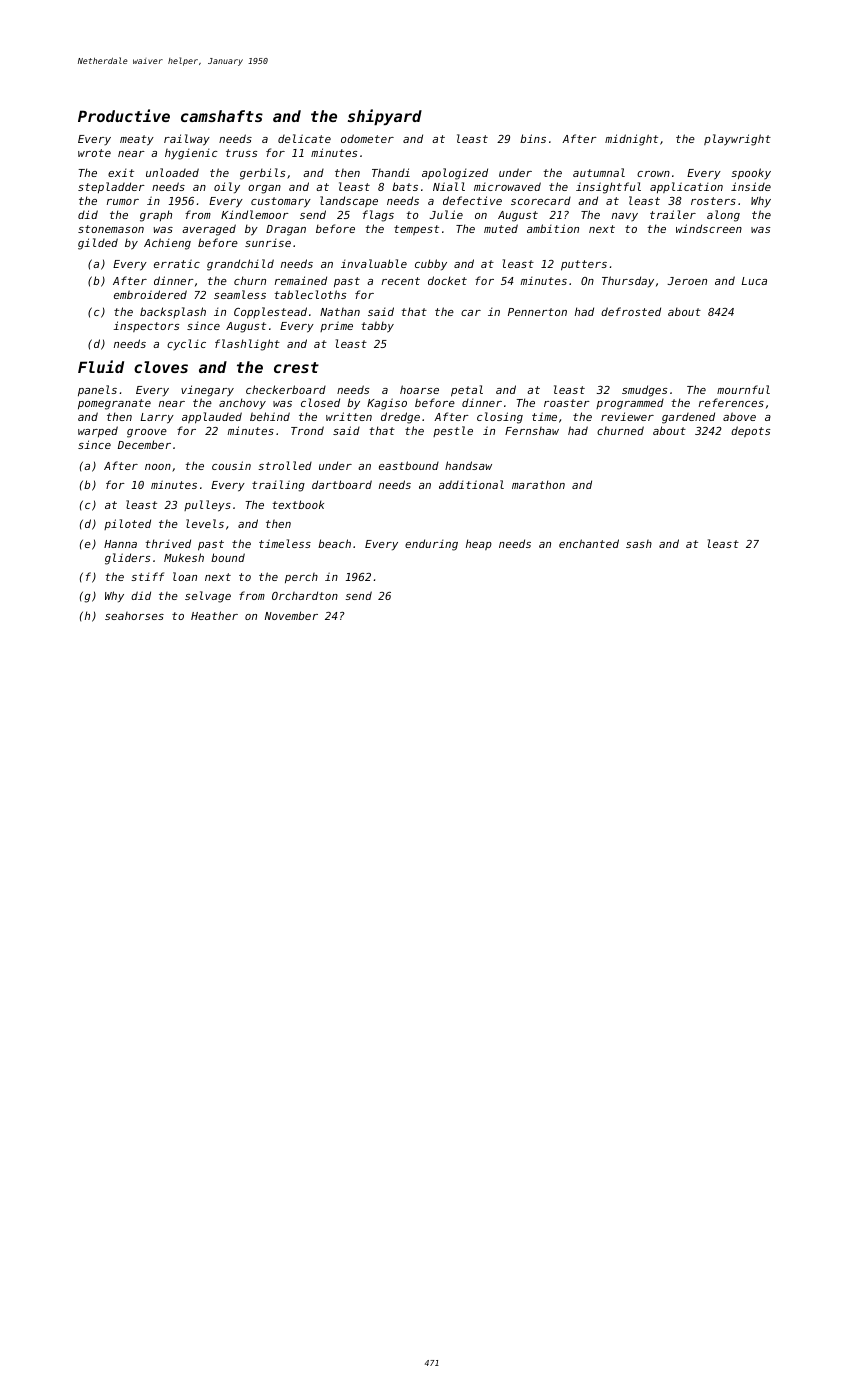 Image resolution: width=849 pixels, height=1400 pixels. I want to click on hygienic, so click(191, 154).
